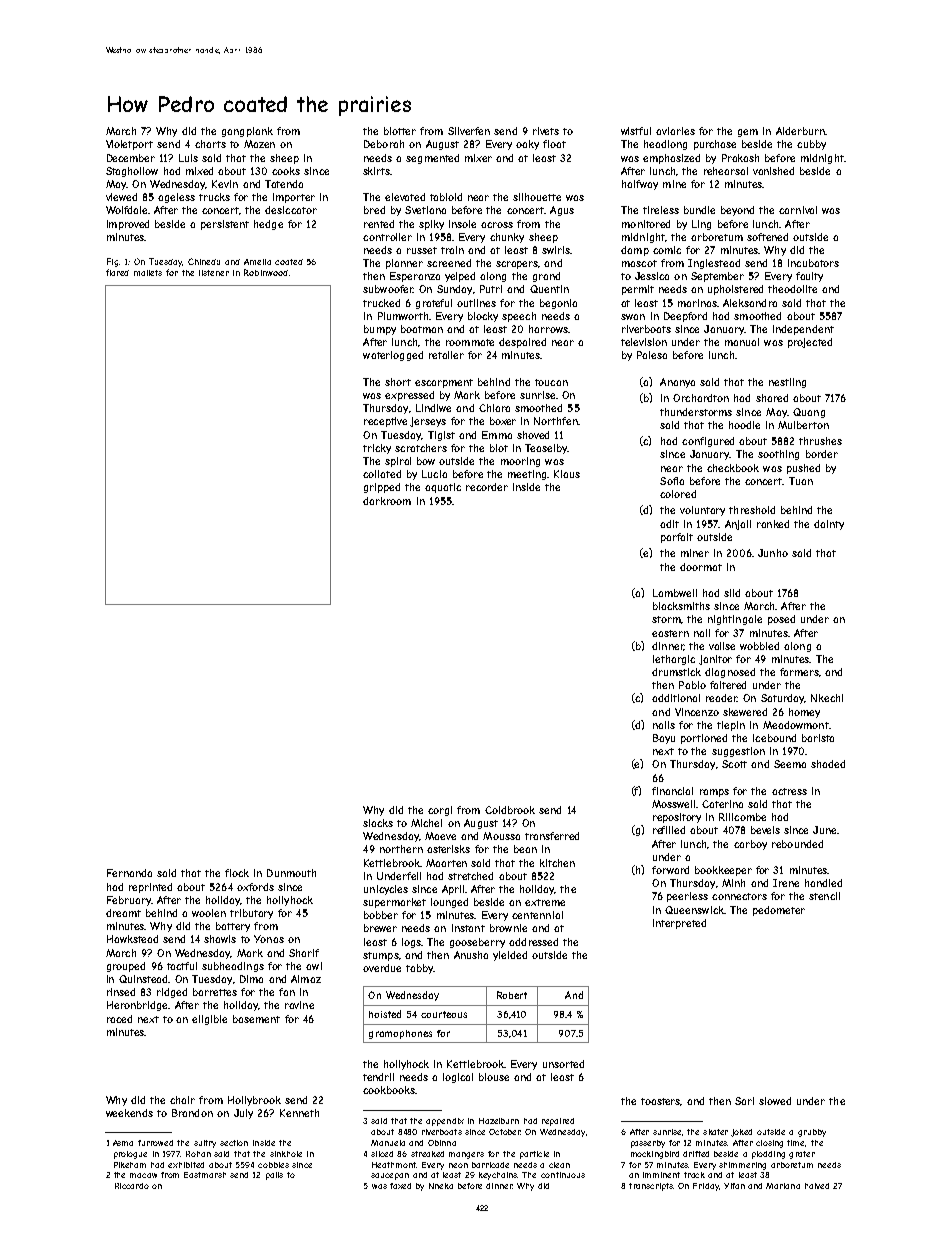  I want to click on dainty, so click(829, 525).
